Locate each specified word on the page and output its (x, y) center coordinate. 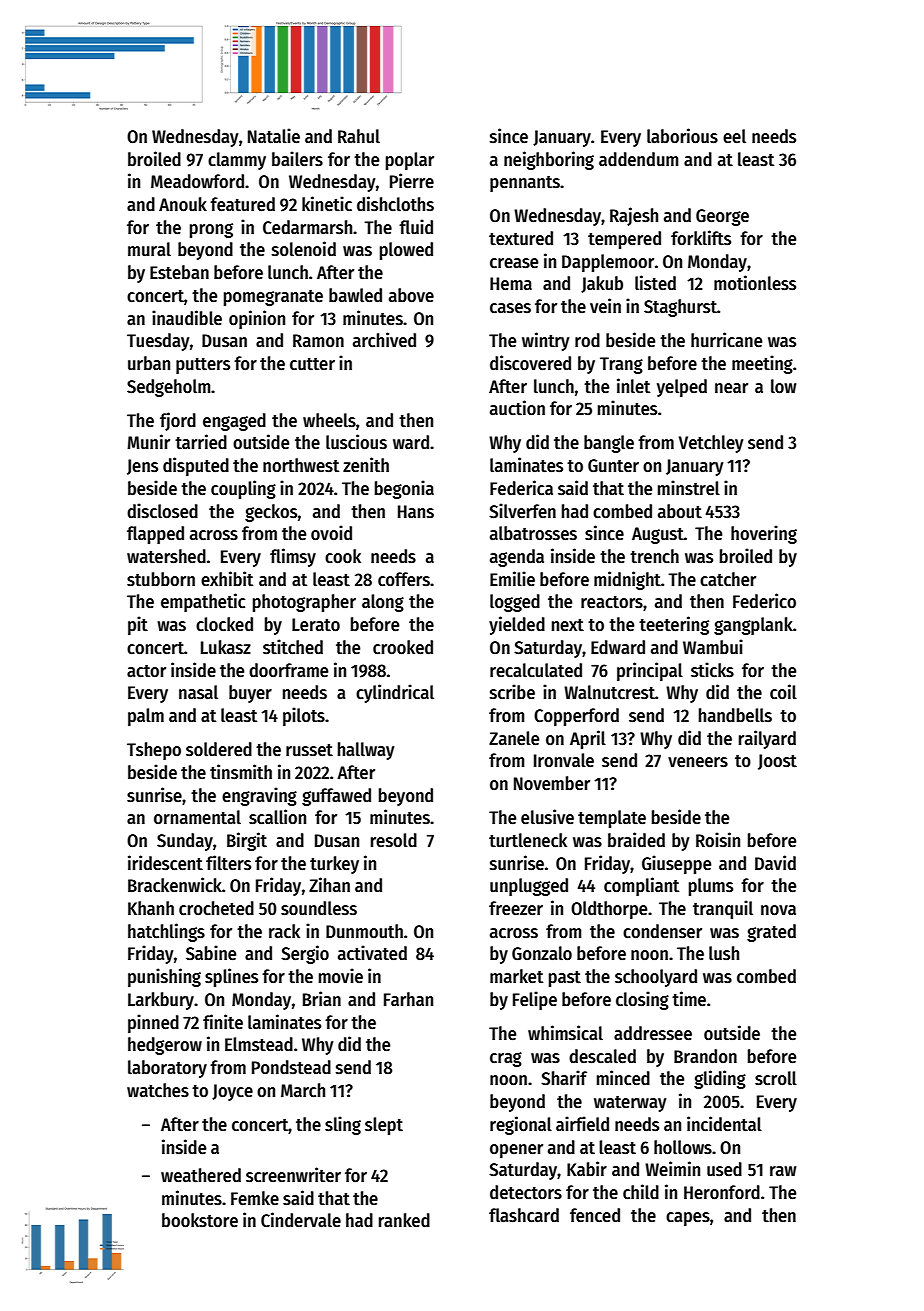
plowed (406, 251)
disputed (196, 466)
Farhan (408, 999)
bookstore (200, 1220)
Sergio (305, 954)
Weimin (672, 1169)
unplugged (529, 887)
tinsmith (241, 772)
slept (384, 1126)
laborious (682, 136)
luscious (356, 442)
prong (211, 230)
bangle (609, 444)
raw (783, 1171)
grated (771, 933)
